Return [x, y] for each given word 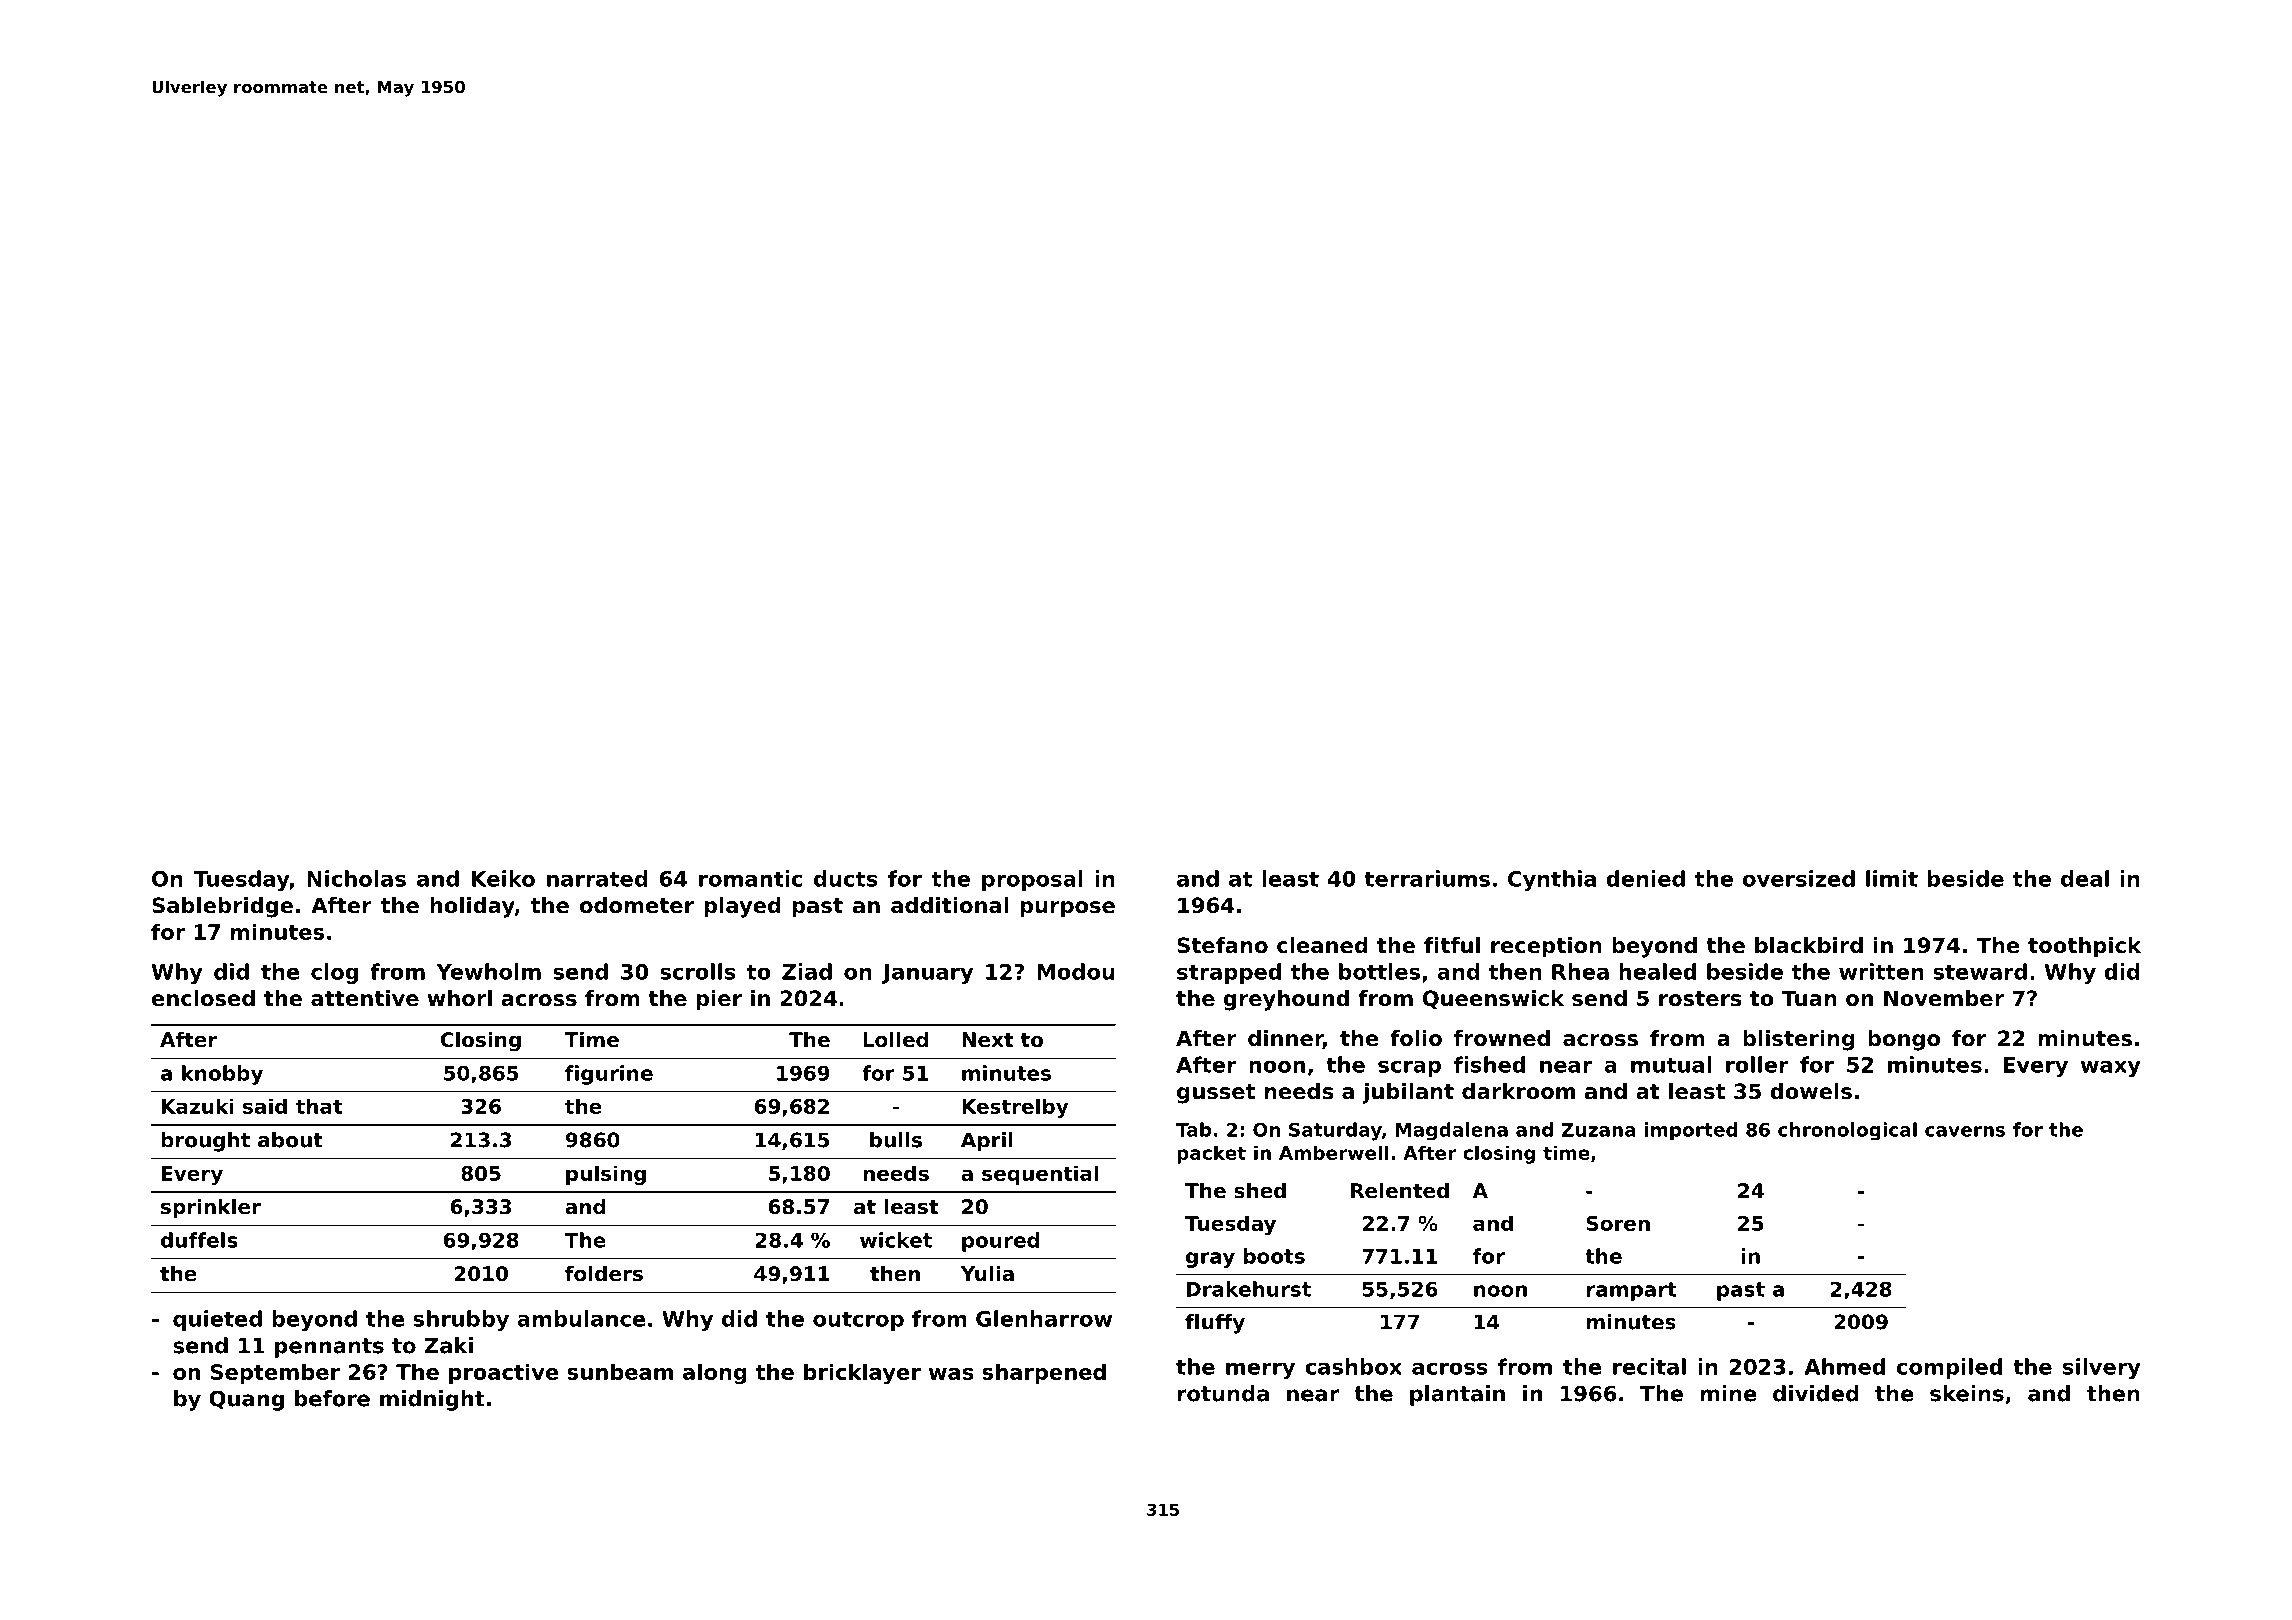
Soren [1618, 1223]
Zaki [448, 1345]
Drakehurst [1249, 1289]
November [1944, 998]
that [319, 1106]
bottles [1379, 971]
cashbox [1353, 1366]
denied [1645, 878]
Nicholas [356, 878]
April [987, 1142]
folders [604, 1274]
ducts [846, 878]
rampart [1632, 1291]
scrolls [698, 971]
